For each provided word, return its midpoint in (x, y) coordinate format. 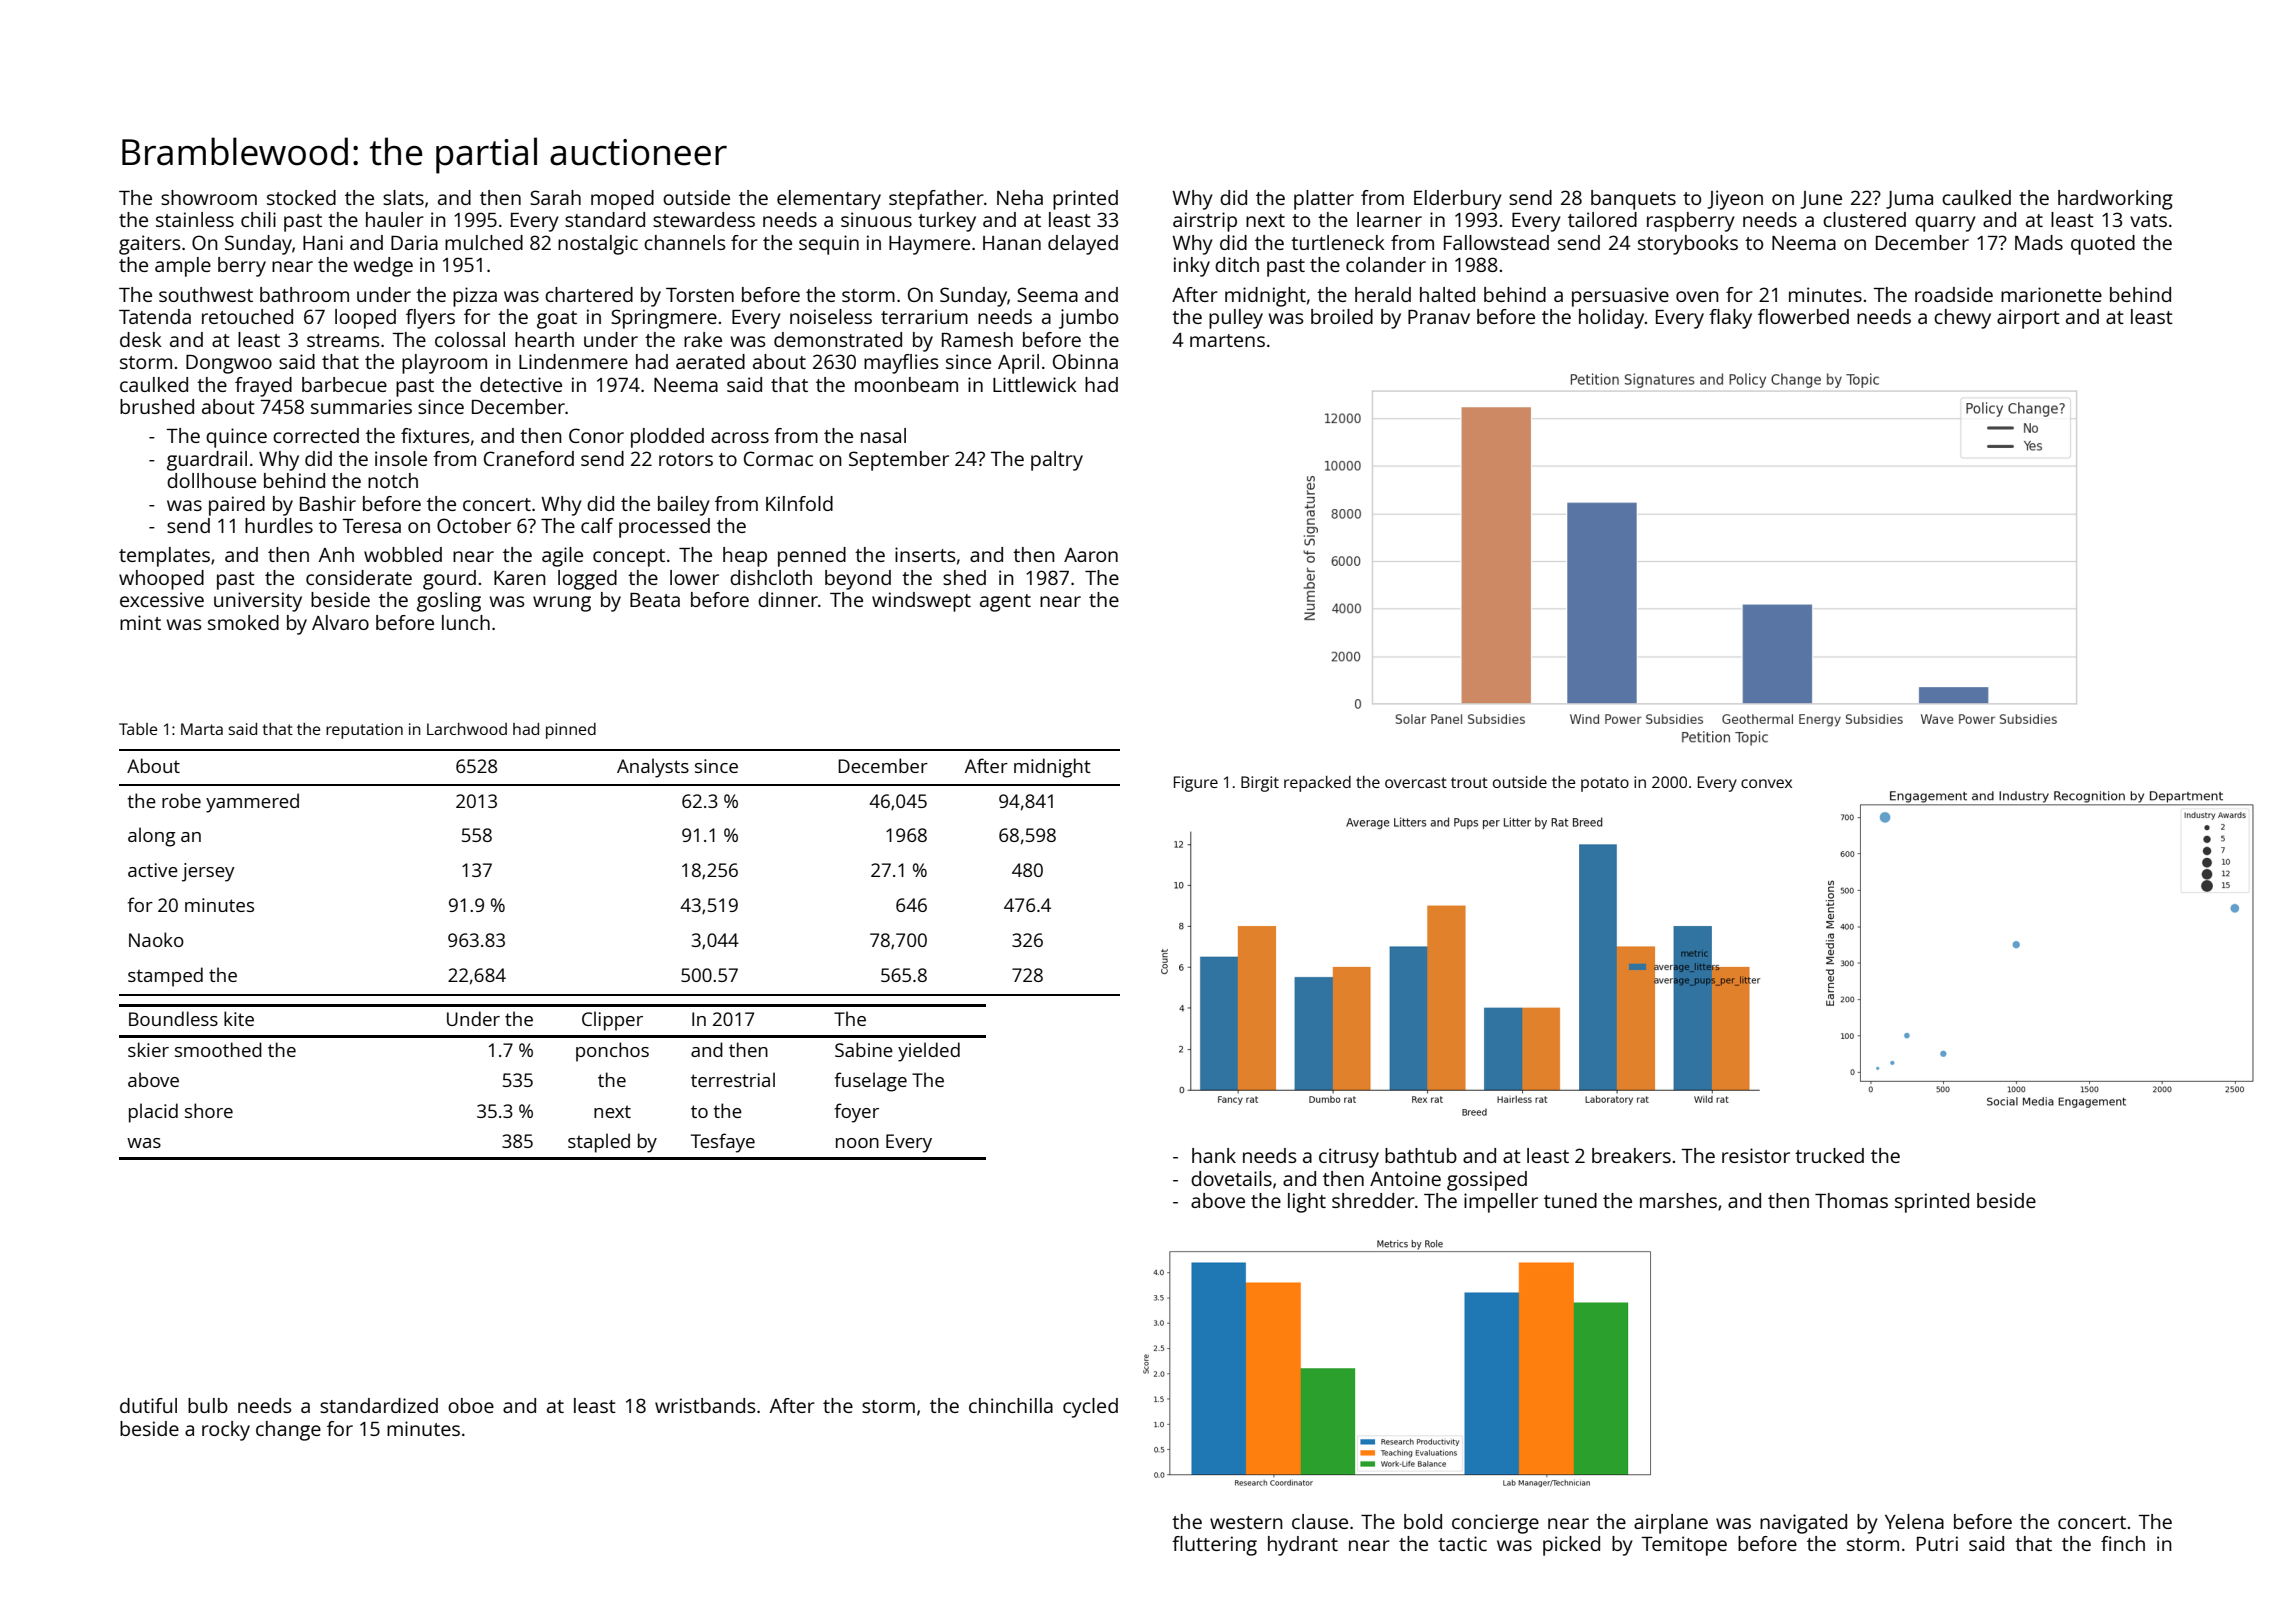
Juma (1909, 200)
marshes (1678, 1200)
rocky (226, 1431)
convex (1766, 783)
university (258, 602)
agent (1005, 603)
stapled (599, 1143)
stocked (301, 197)
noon (857, 1143)
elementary (829, 200)
